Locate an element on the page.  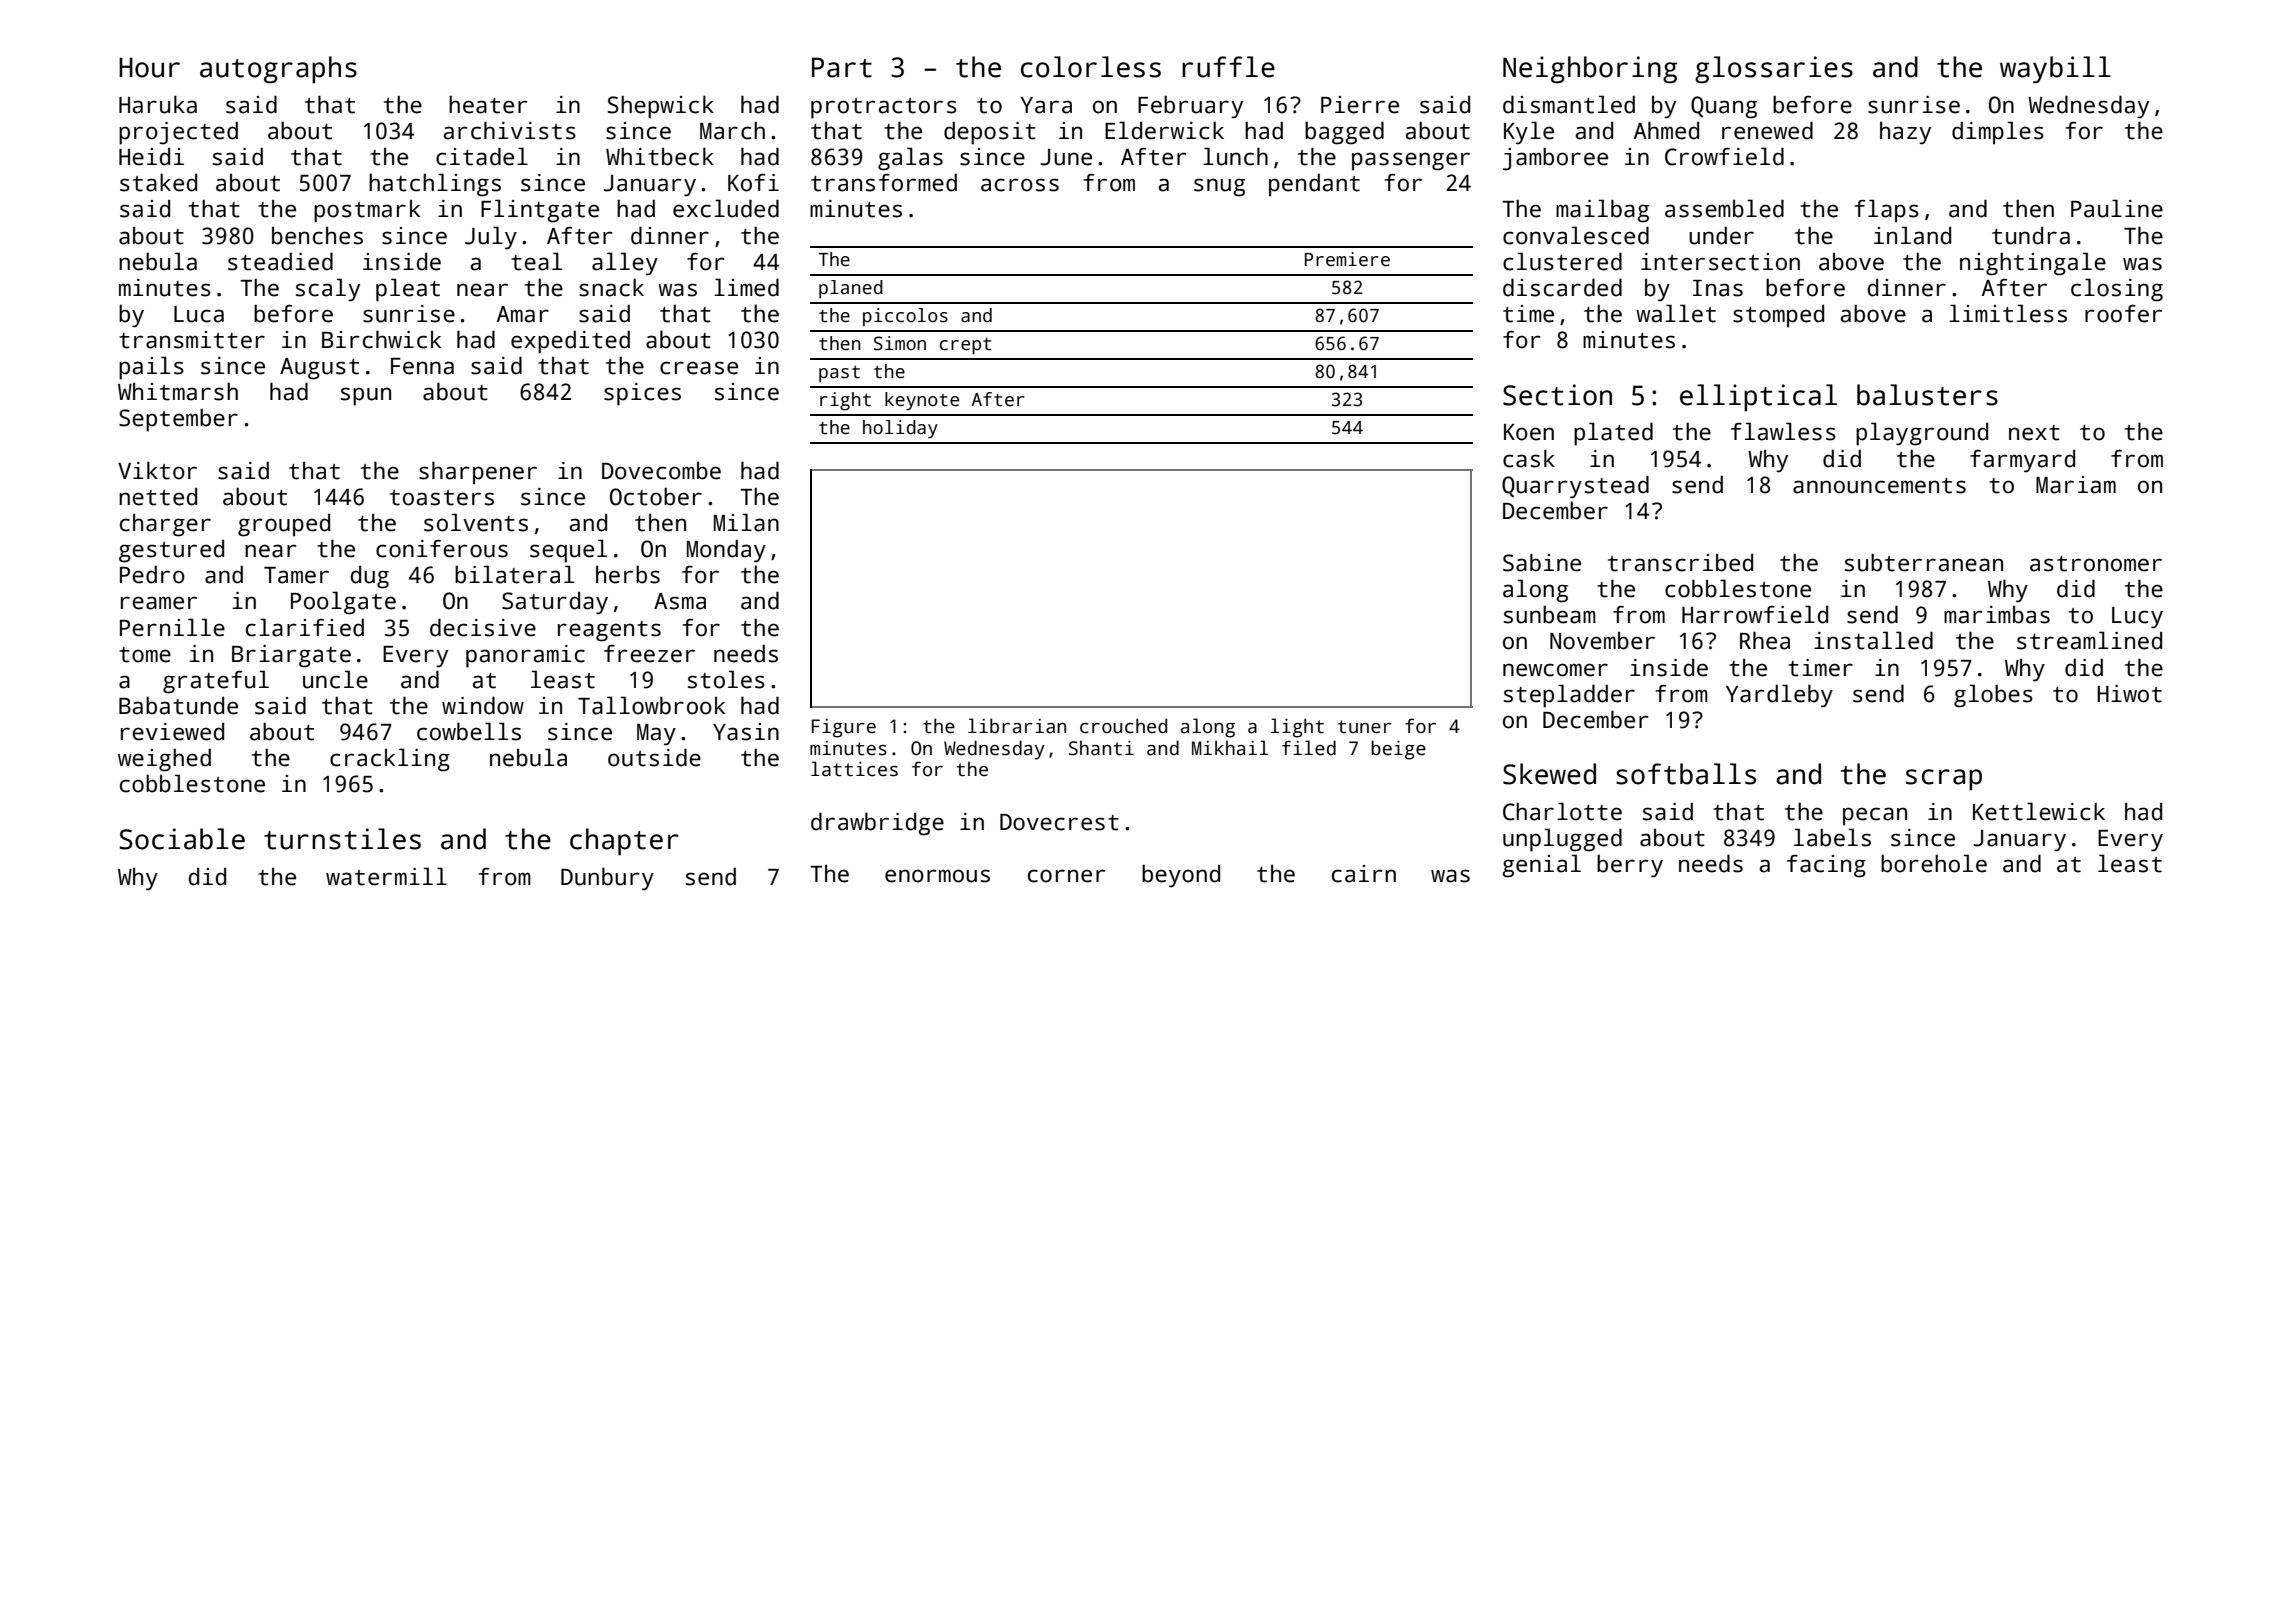
February is located at coordinates (1190, 107).
